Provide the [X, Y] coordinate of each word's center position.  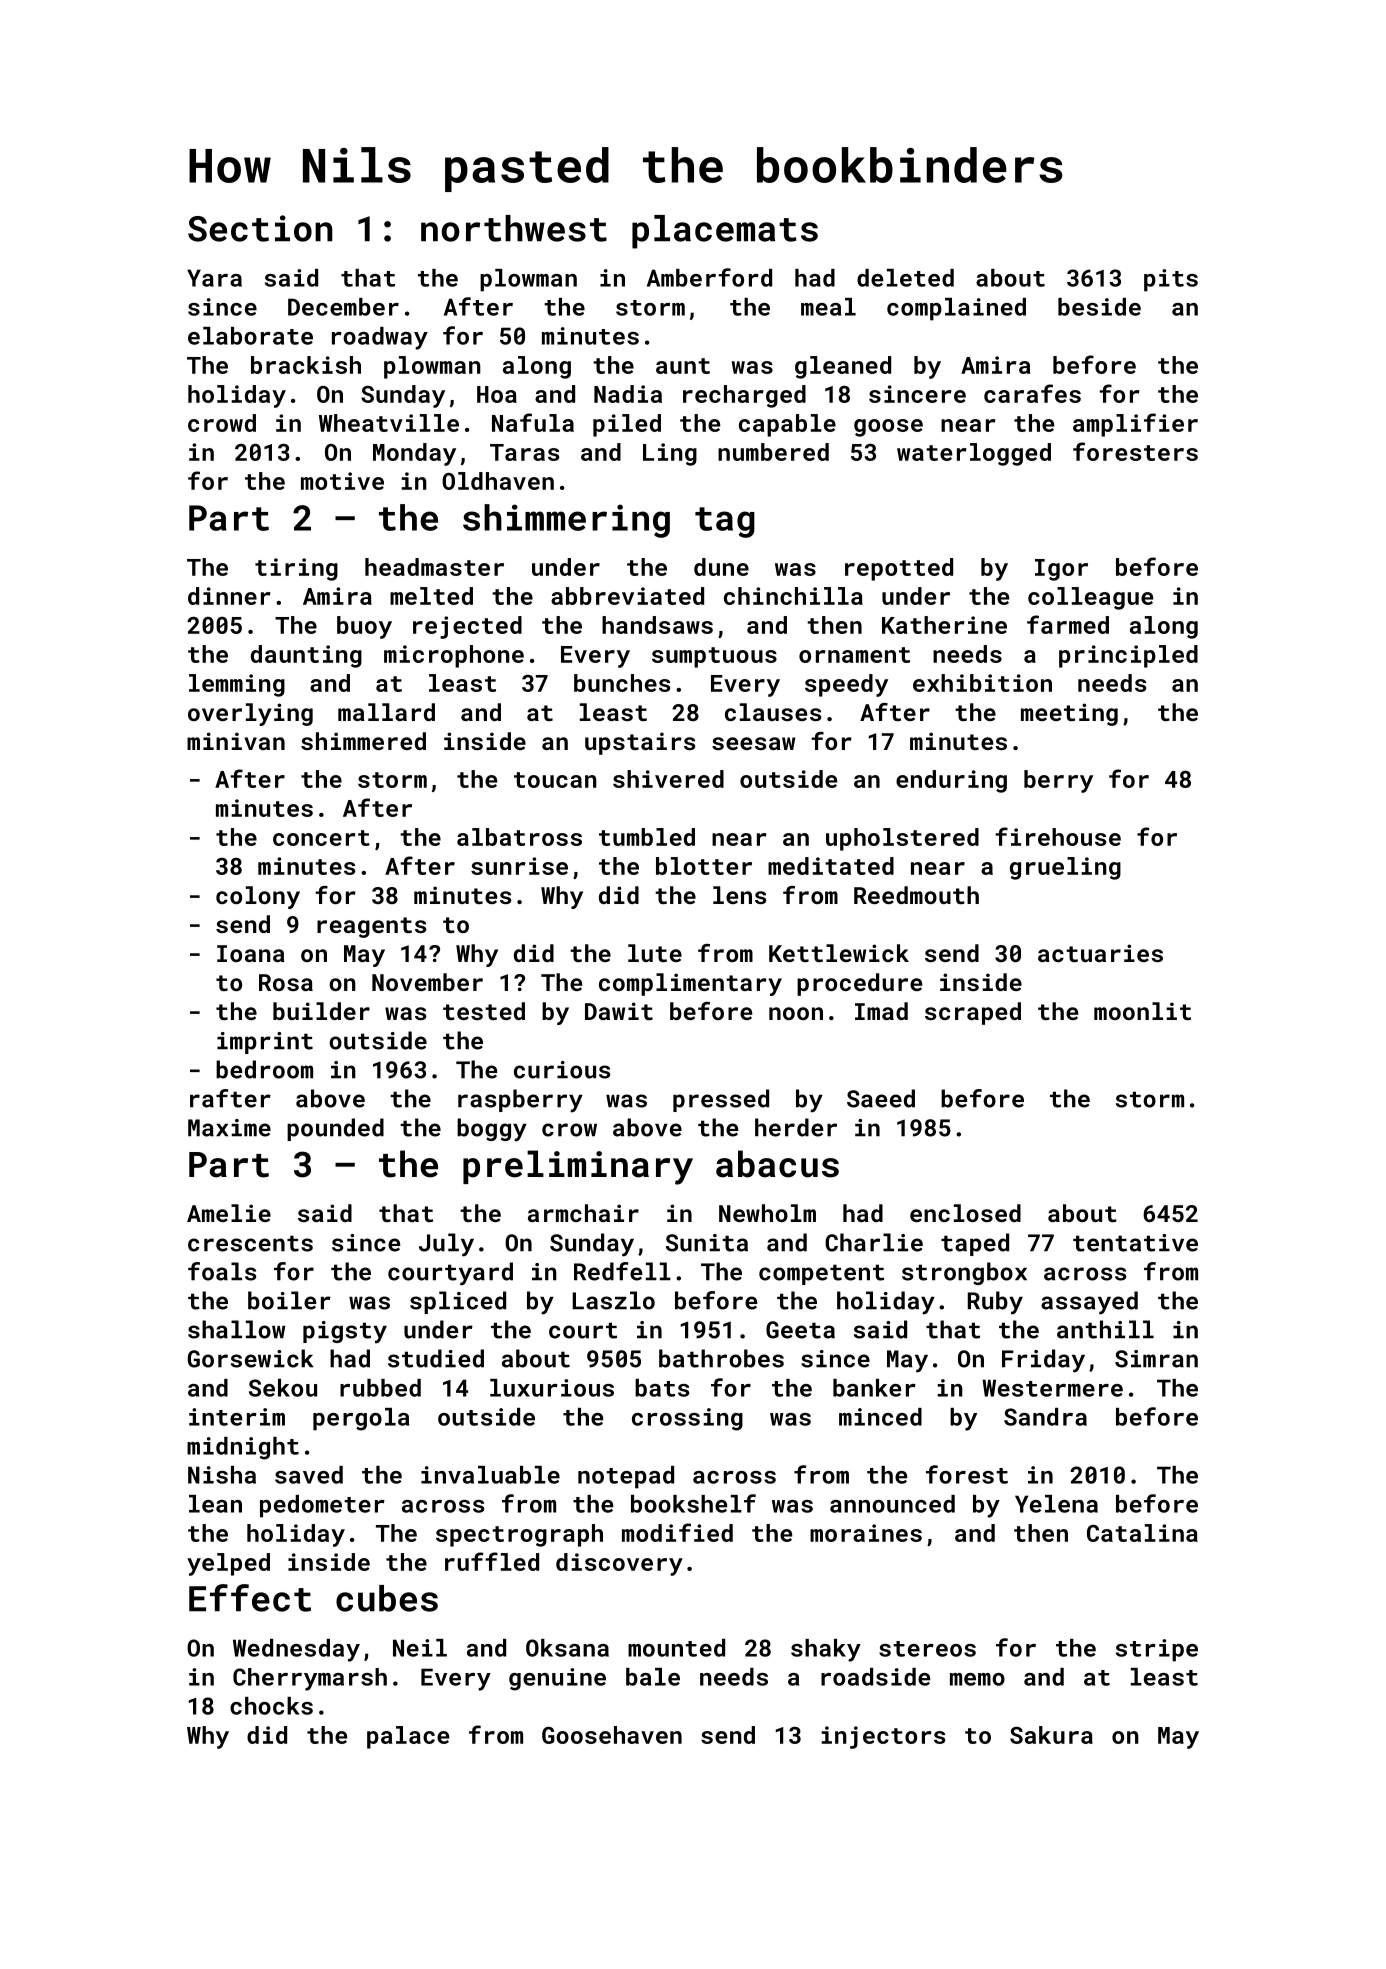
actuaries [1100, 953]
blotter [704, 866]
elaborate [250, 336]
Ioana [251, 953]
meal [828, 307]
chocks [271, 1706]
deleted [905, 278]
